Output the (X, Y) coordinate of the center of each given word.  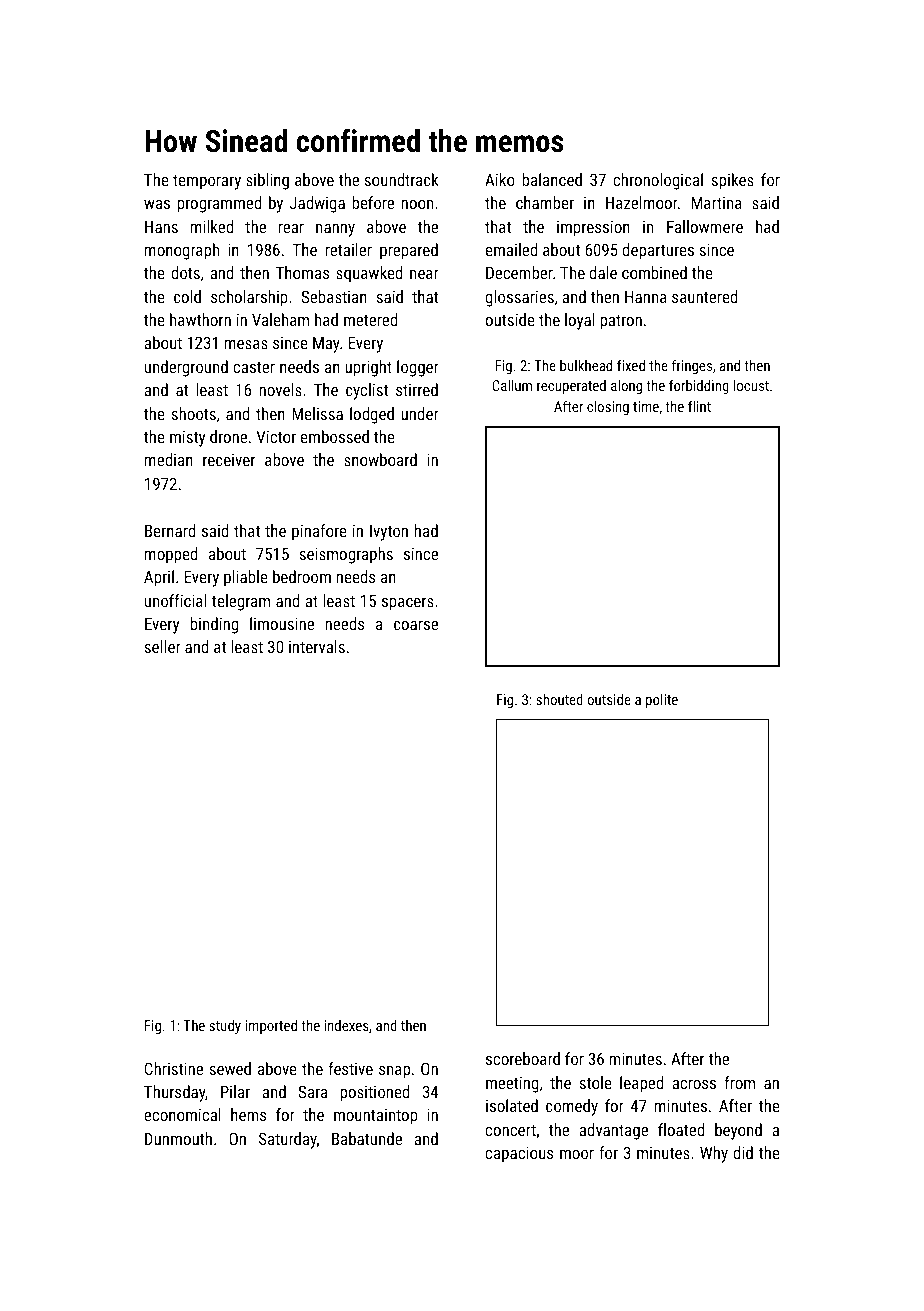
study (225, 1026)
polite (662, 701)
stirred (417, 389)
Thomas (302, 272)
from (740, 1082)
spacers (408, 604)
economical (182, 1114)
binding (214, 625)
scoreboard (523, 1058)
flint (699, 406)
